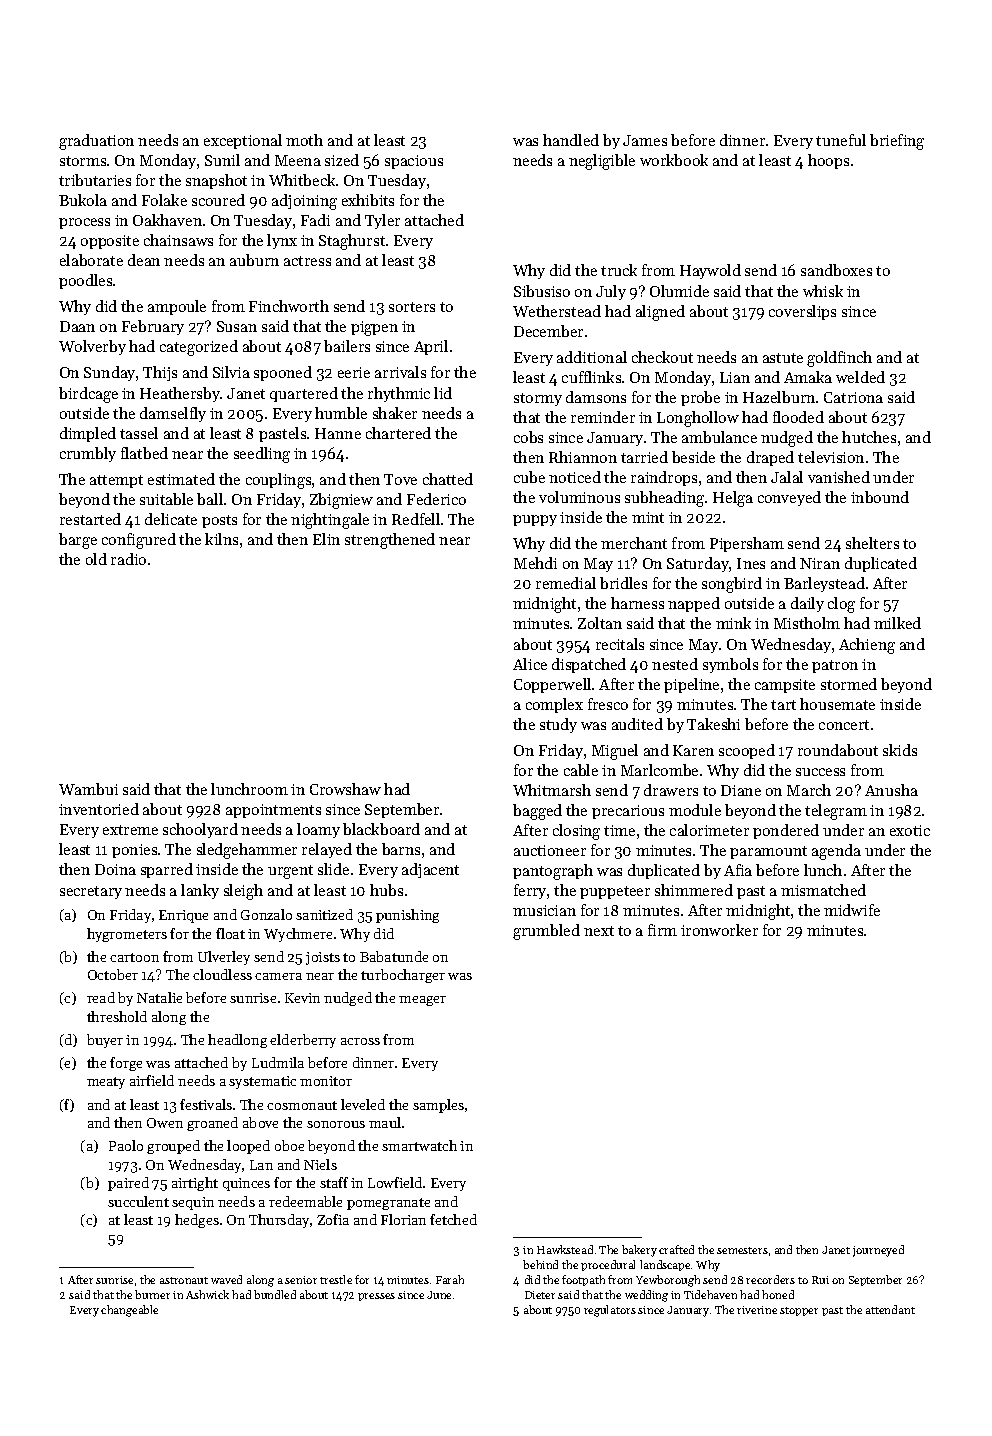  I want to click on midwife, so click(852, 910).
